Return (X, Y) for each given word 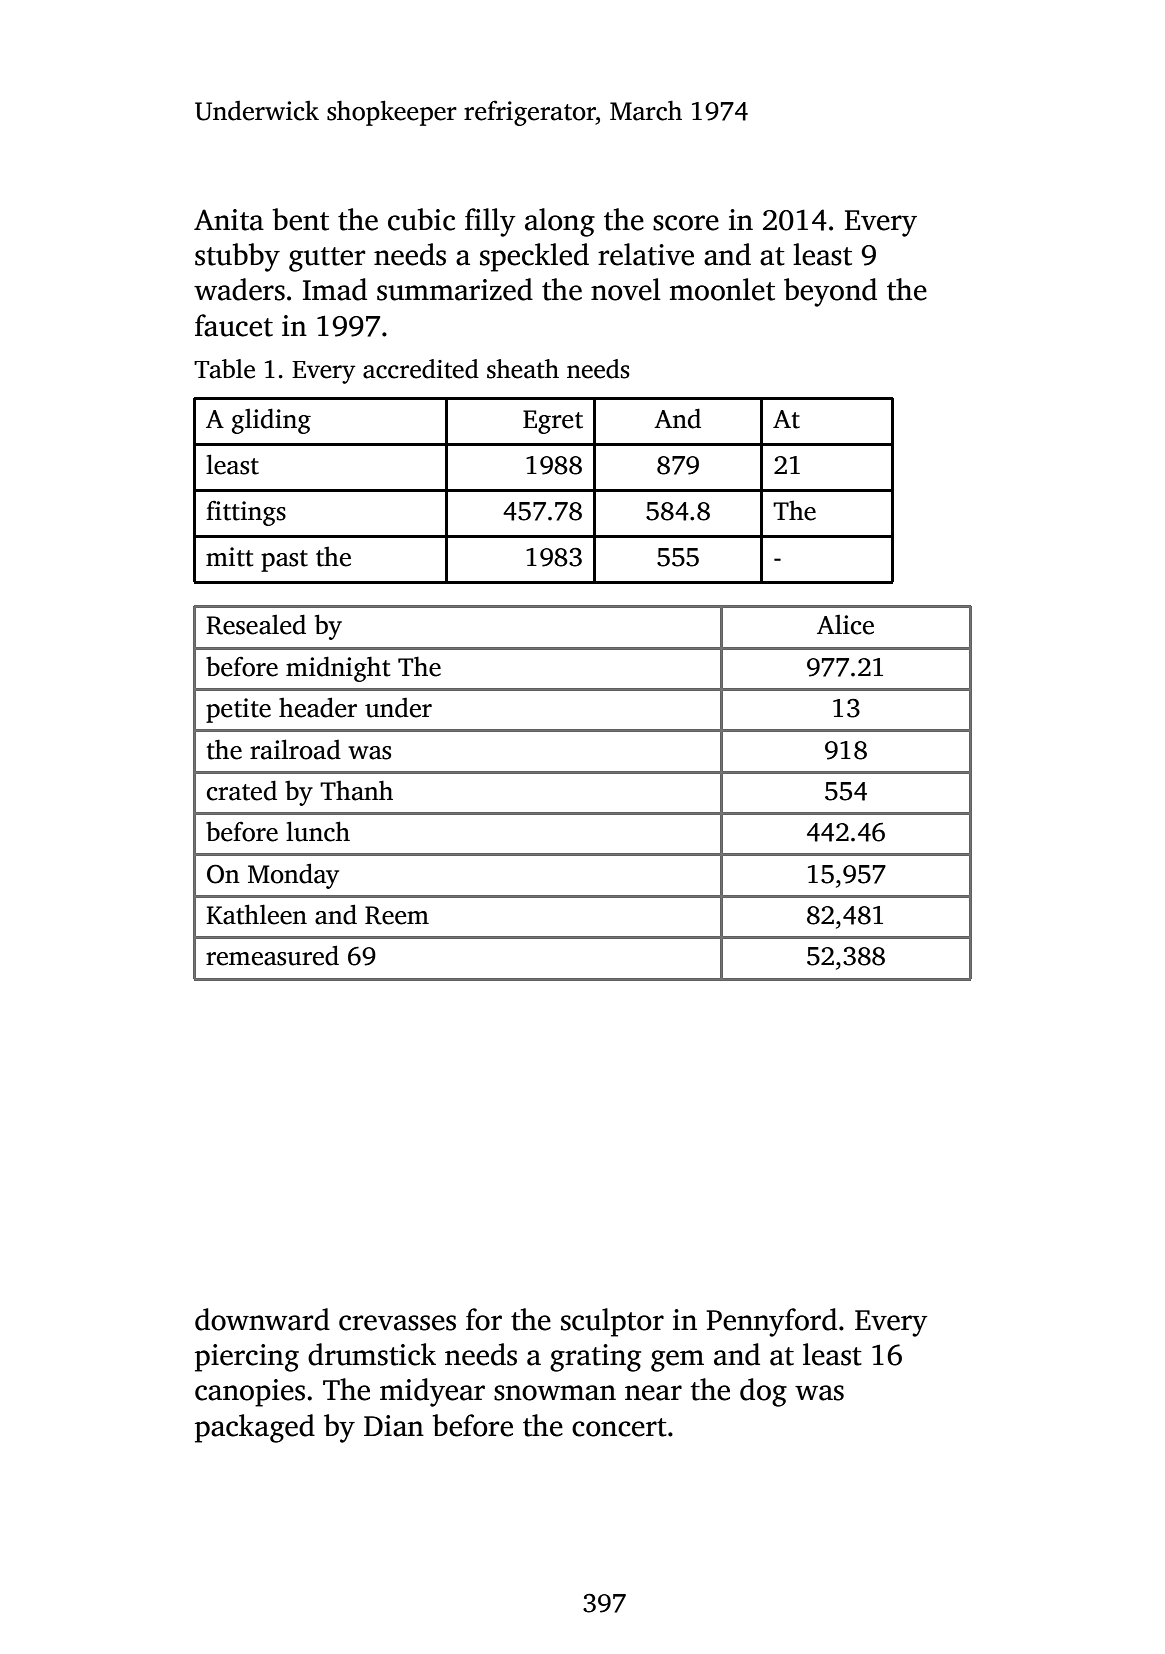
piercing (247, 1358)
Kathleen (256, 914)
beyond (830, 292)
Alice (845, 625)
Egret (553, 422)
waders (239, 289)
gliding (271, 421)
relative (646, 254)
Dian (394, 1426)
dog (763, 1392)
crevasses (397, 1323)
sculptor (612, 1322)
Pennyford (771, 1322)
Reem (397, 915)
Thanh (356, 790)
